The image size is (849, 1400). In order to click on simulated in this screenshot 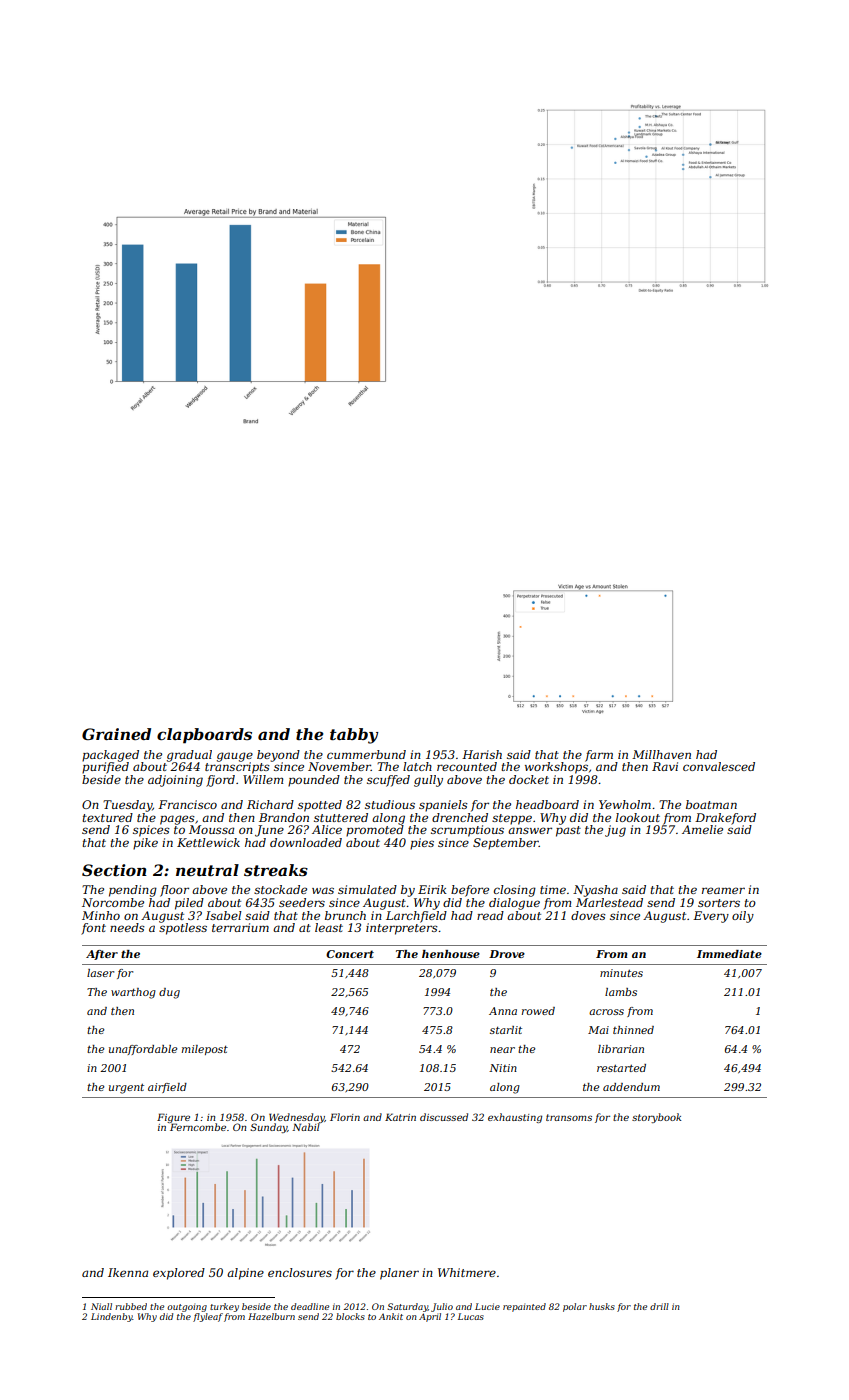, I will do `click(367, 889)`.
